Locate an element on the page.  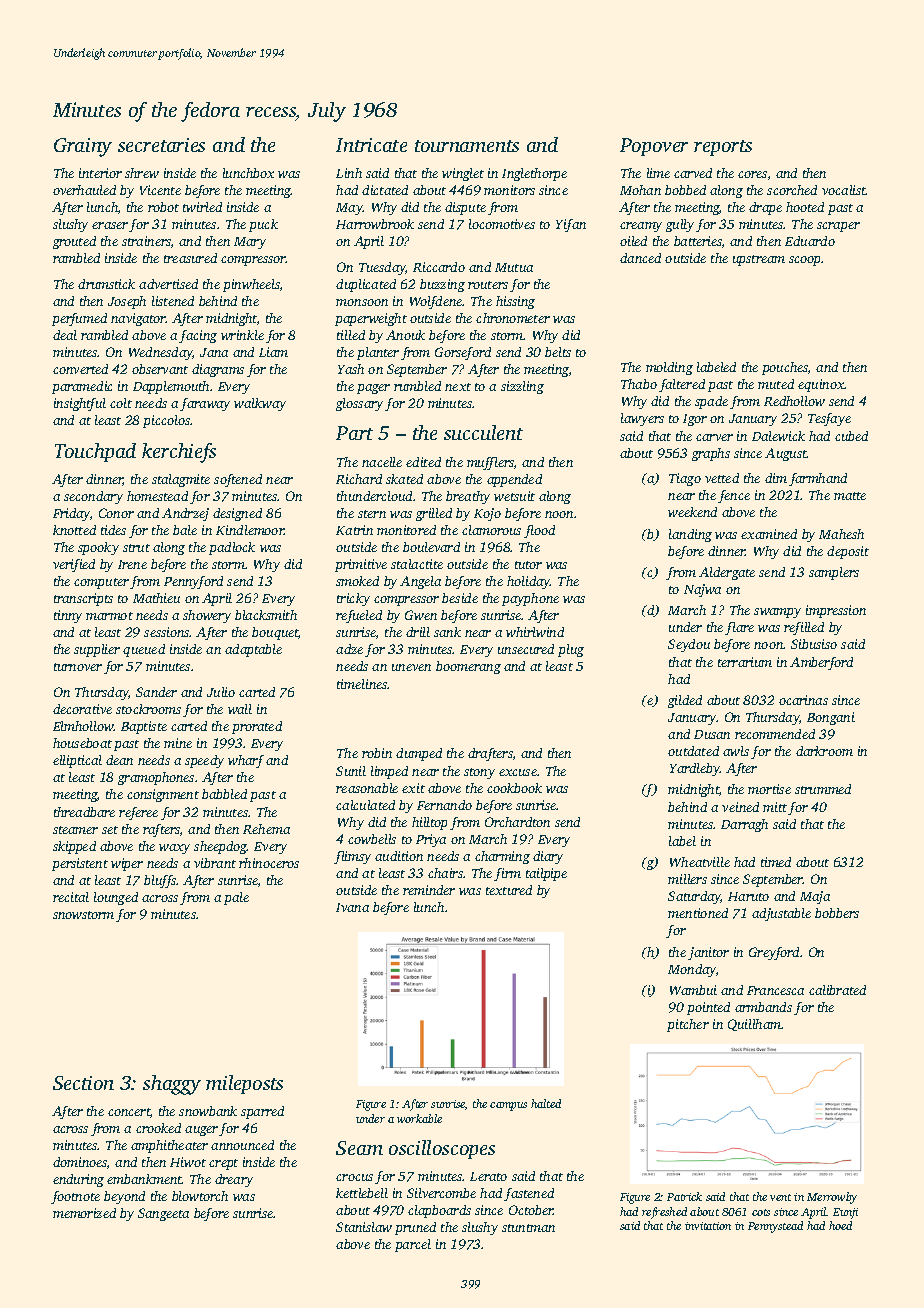
Intricate is located at coordinates (371, 145).
